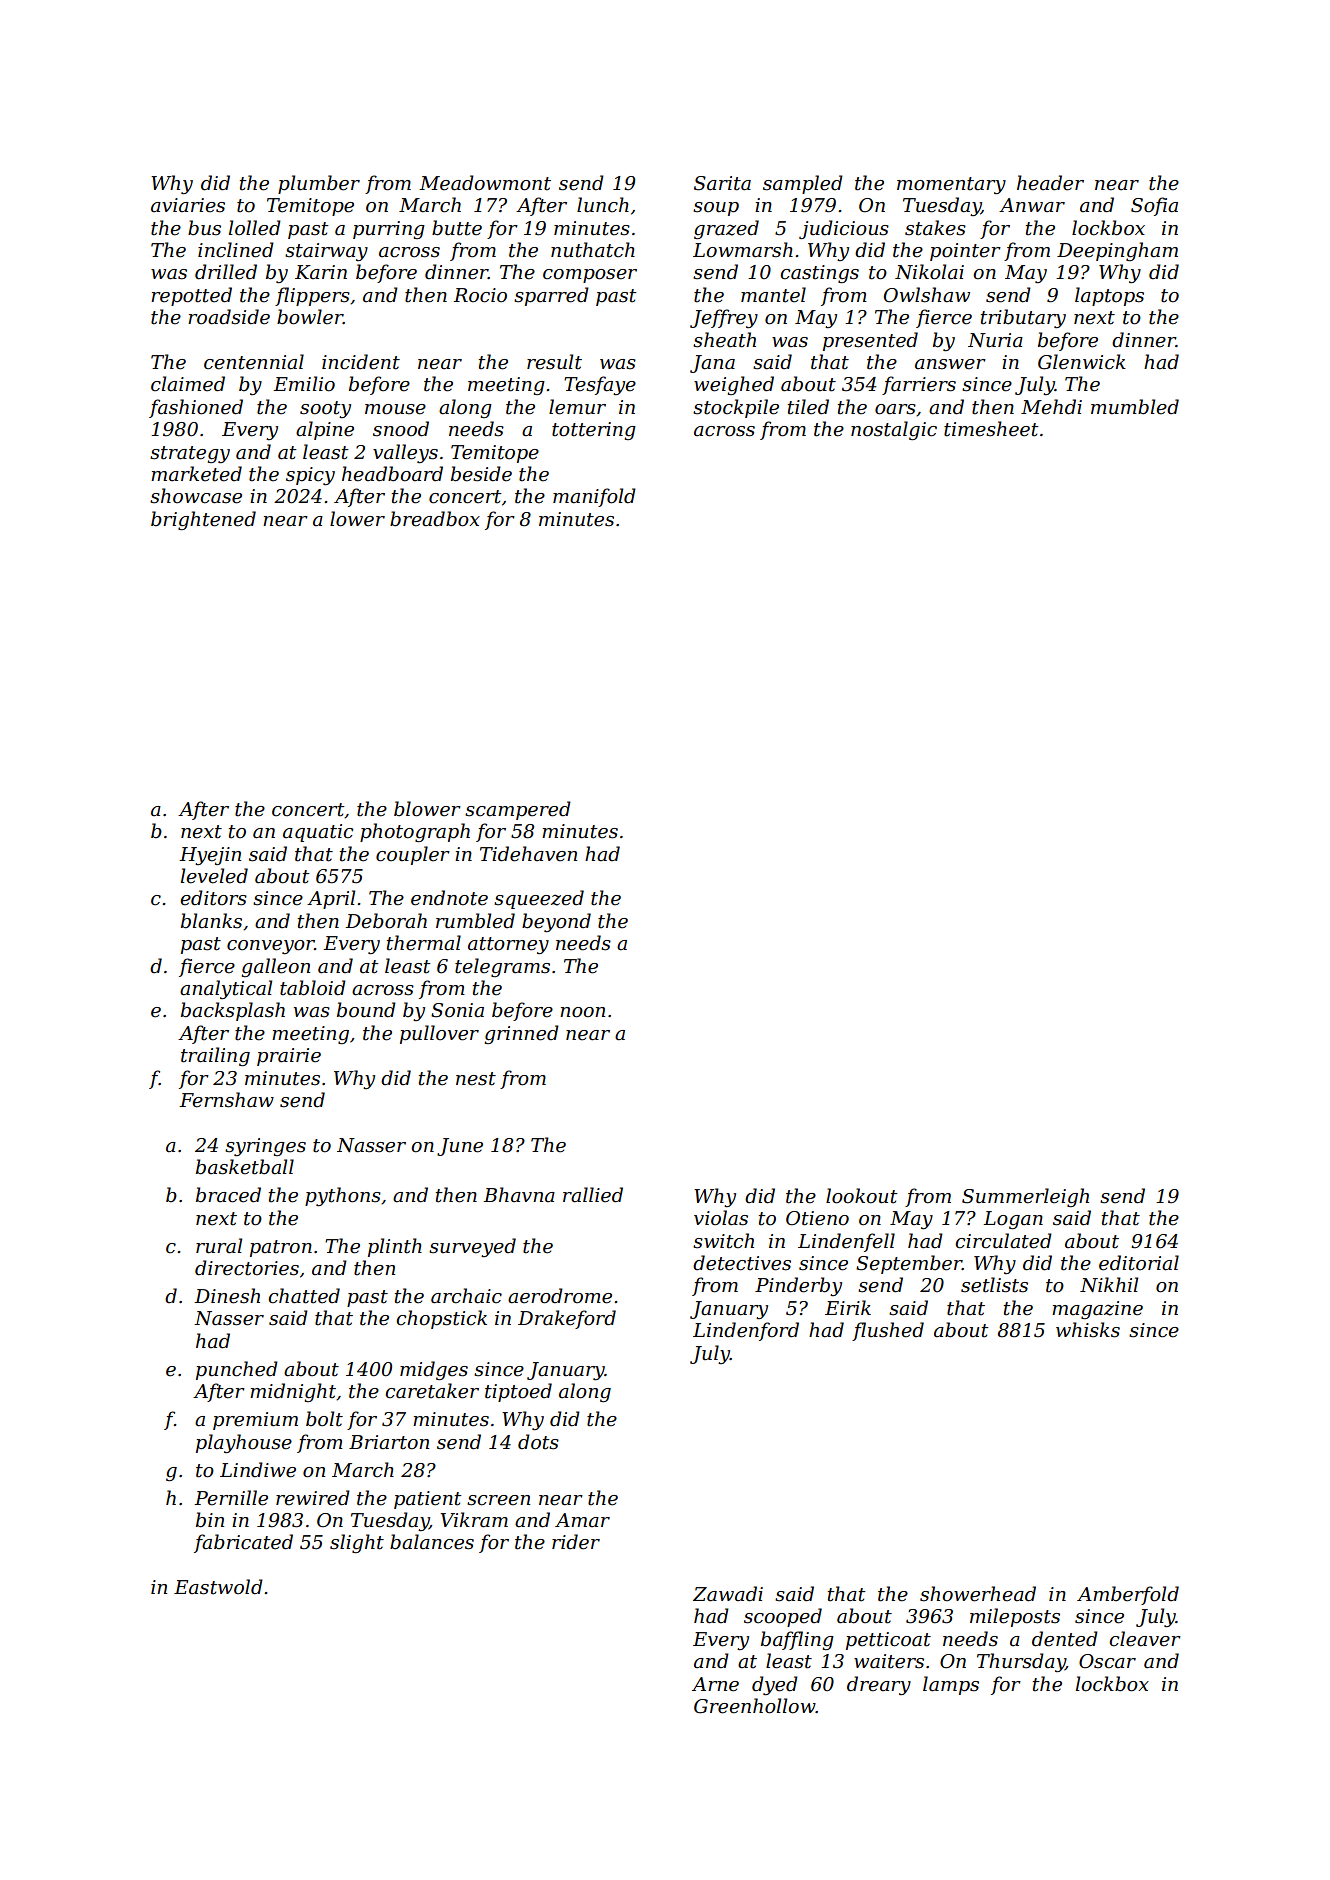 This image has height=1880, width=1330. I want to click on Summerleigh, so click(1025, 1197).
